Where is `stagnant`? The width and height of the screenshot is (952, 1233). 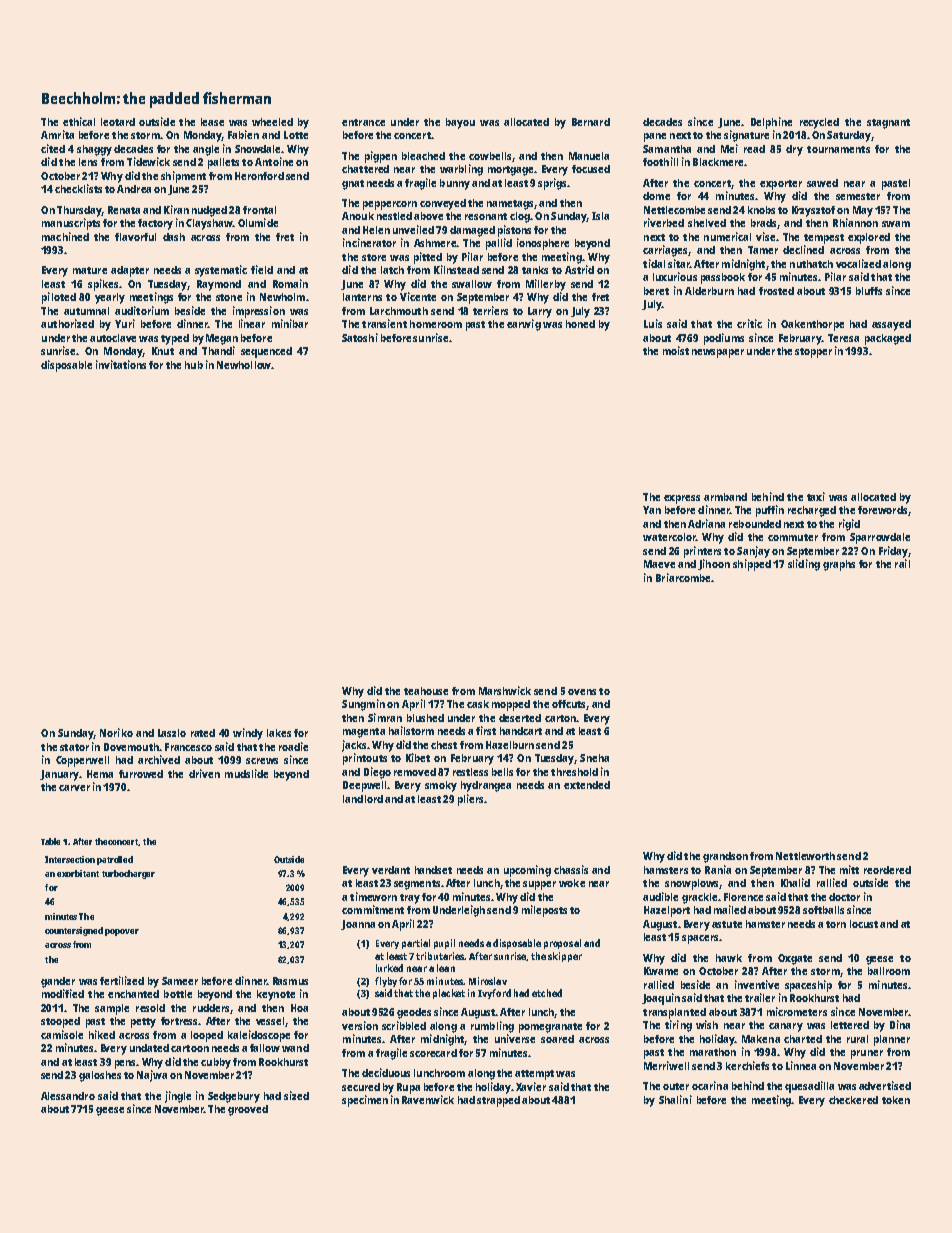 stagnant is located at coordinates (888, 124).
